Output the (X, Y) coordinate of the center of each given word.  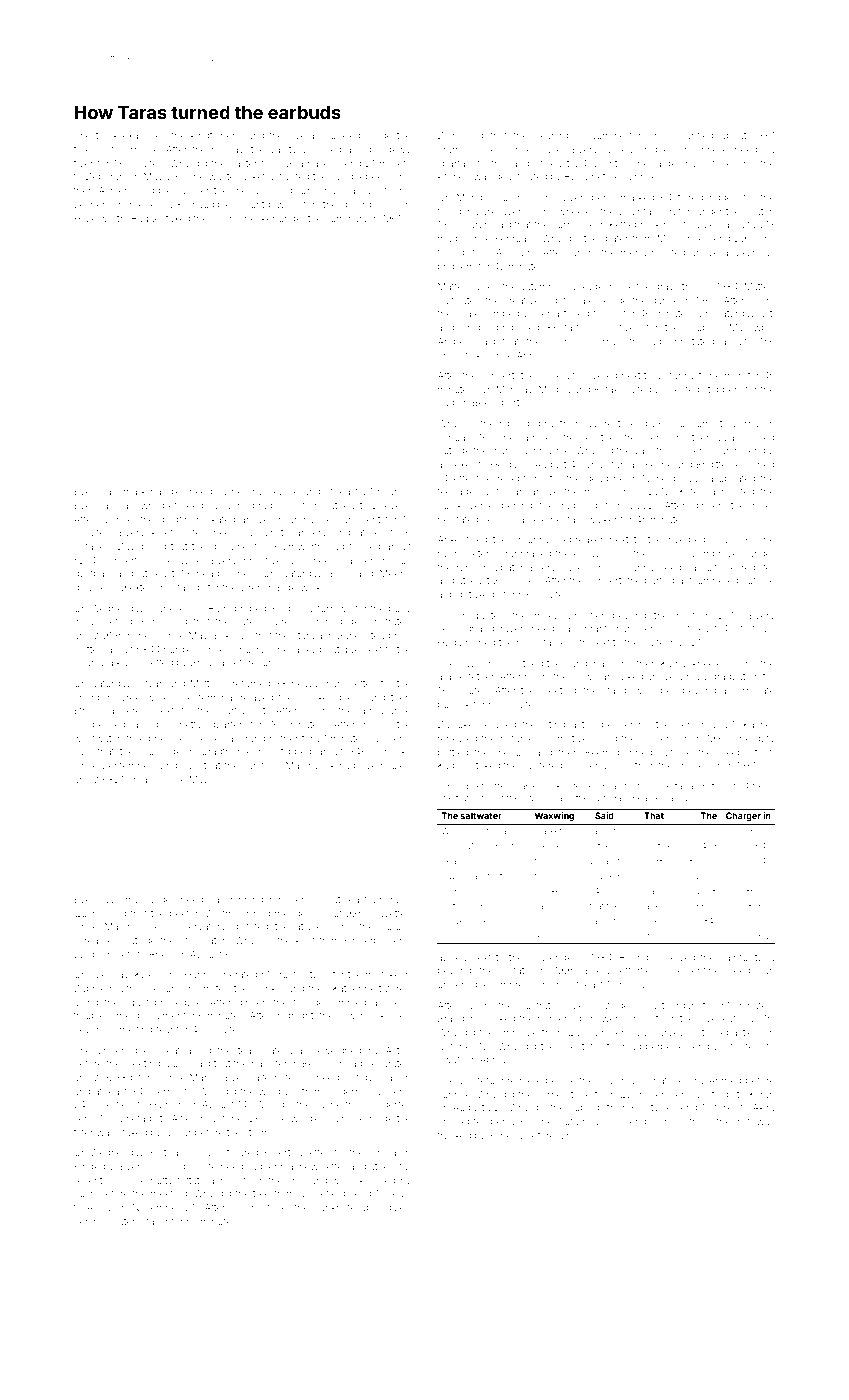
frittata (191, 1180)
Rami (219, 608)
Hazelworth (99, 218)
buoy (400, 609)
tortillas (756, 628)
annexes (457, 465)
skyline (283, 492)
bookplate (560, 786)
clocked (550, 891)
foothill (491, 163)
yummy (122, 901)
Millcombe (680, 238)
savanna (635, 568)
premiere (521, 1082)
